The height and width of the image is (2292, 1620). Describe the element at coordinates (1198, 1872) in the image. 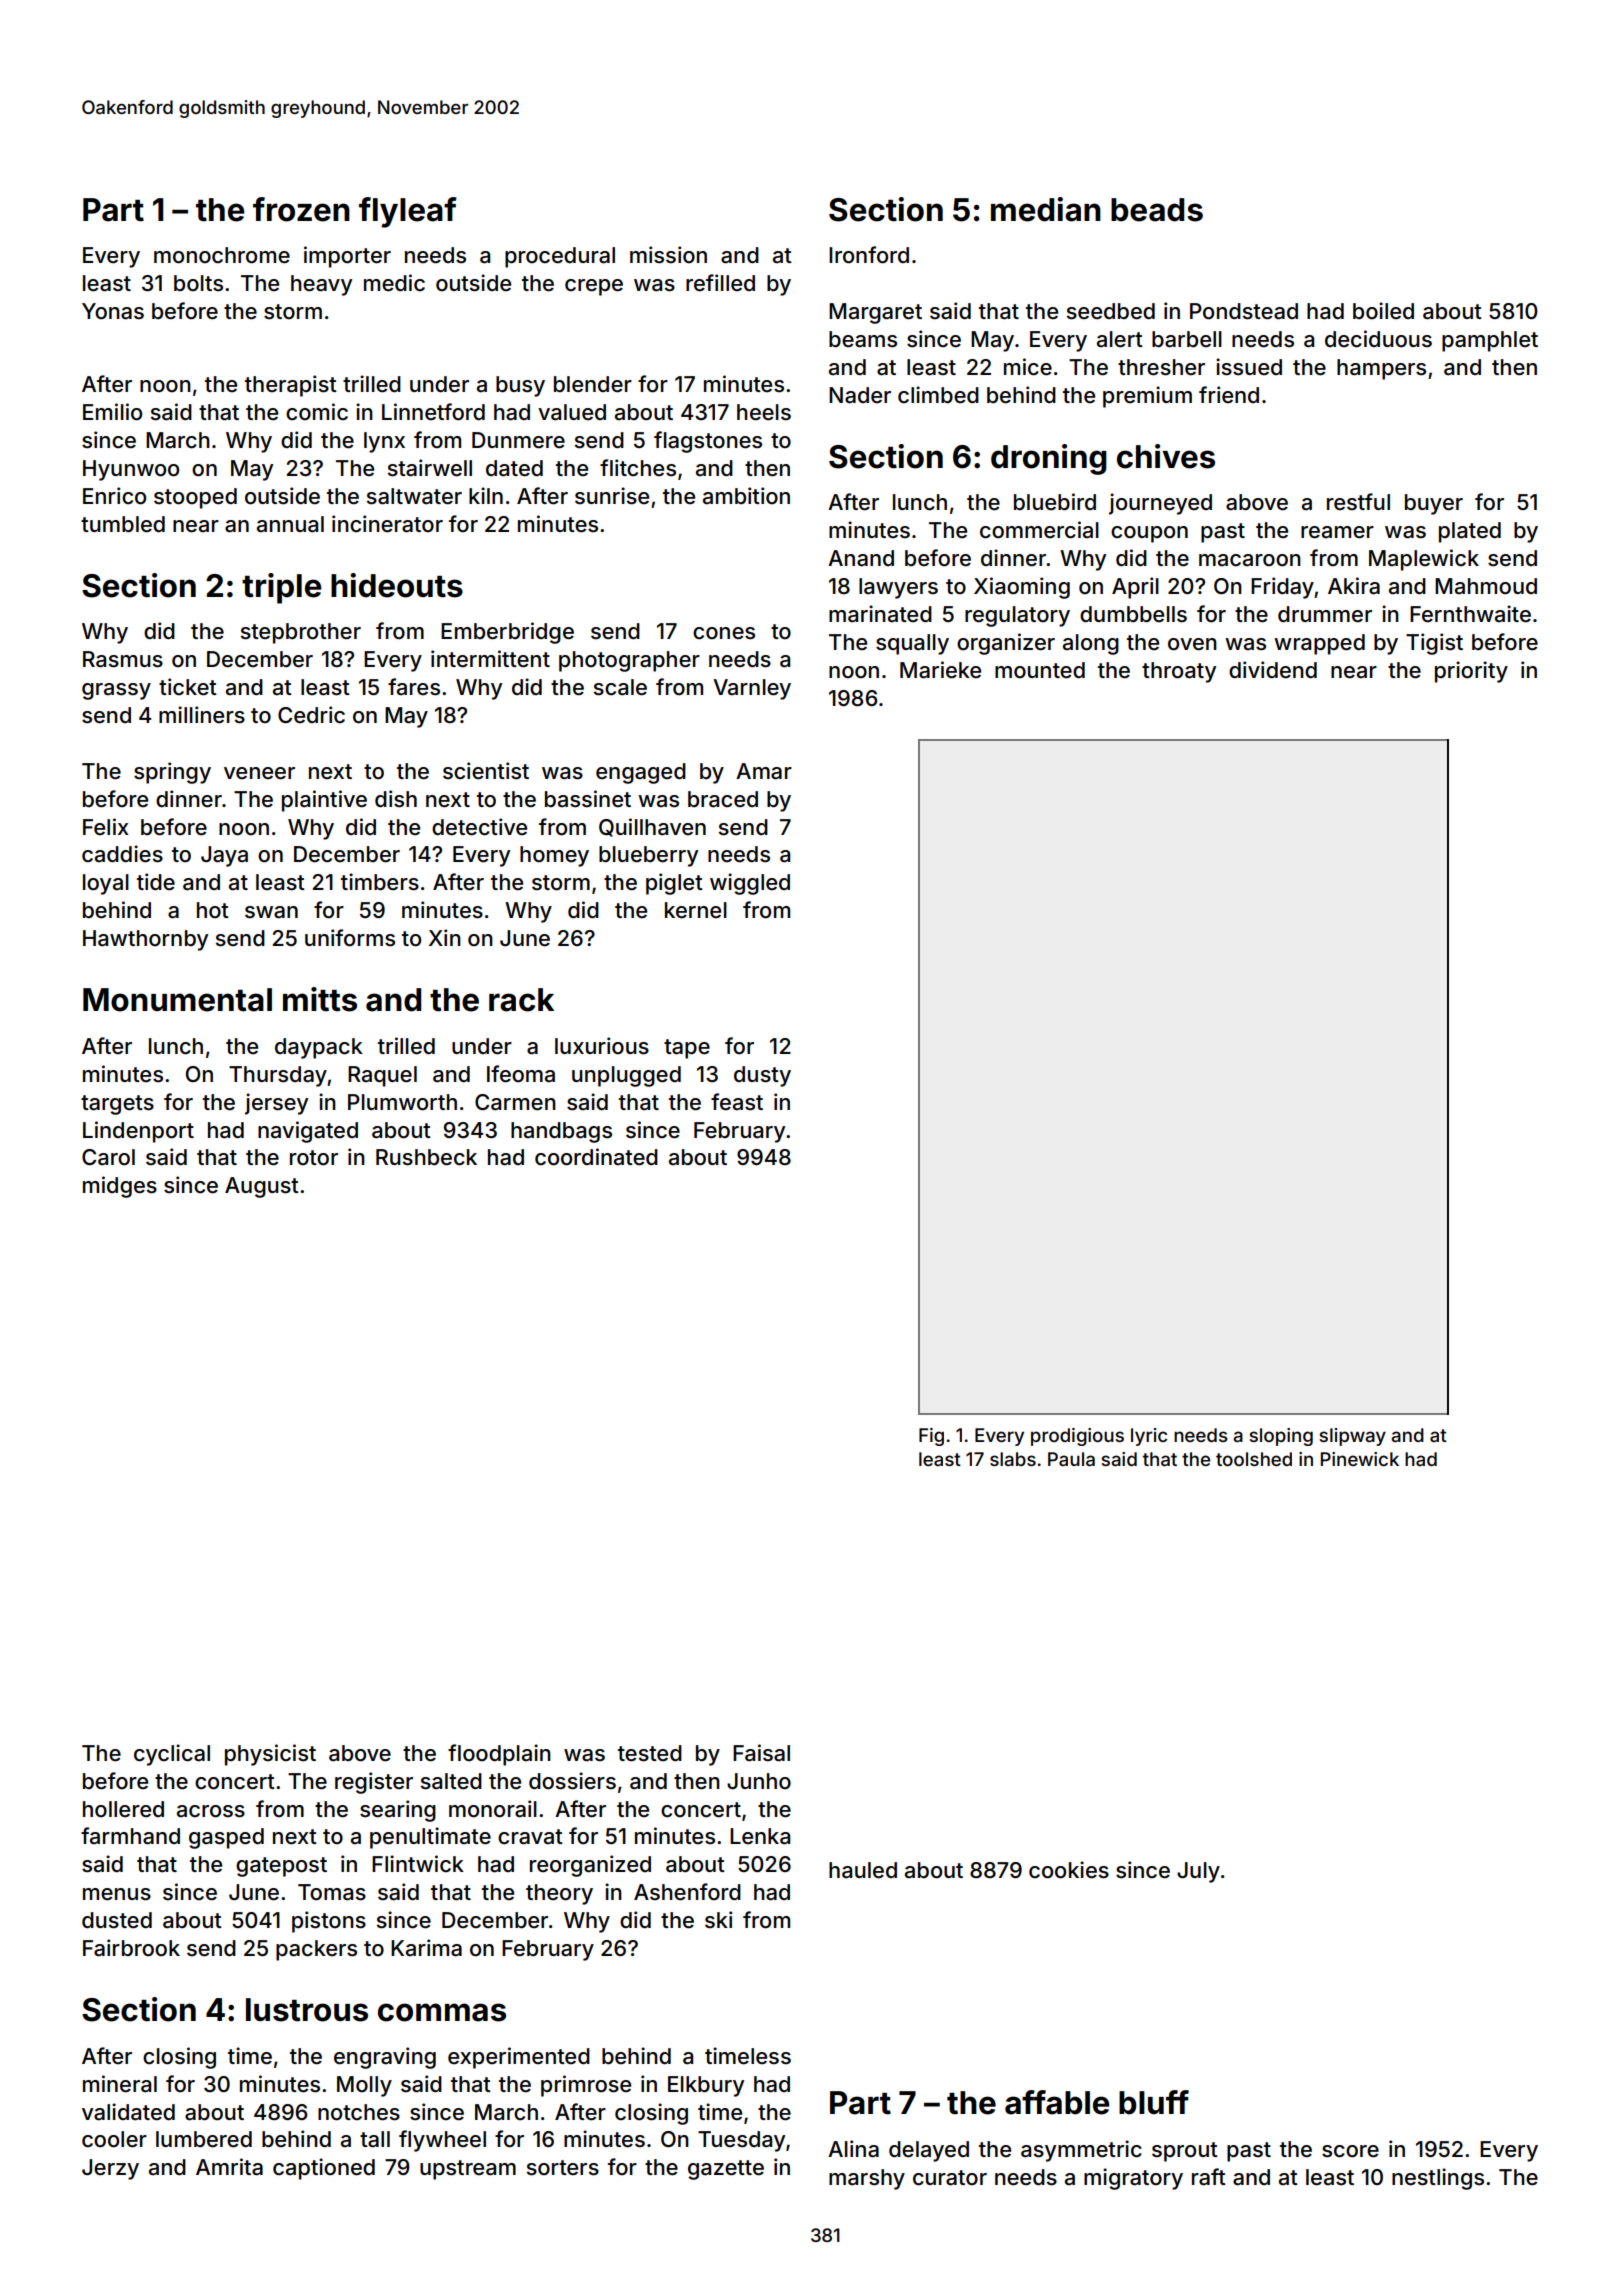

I see `July` at that location.
